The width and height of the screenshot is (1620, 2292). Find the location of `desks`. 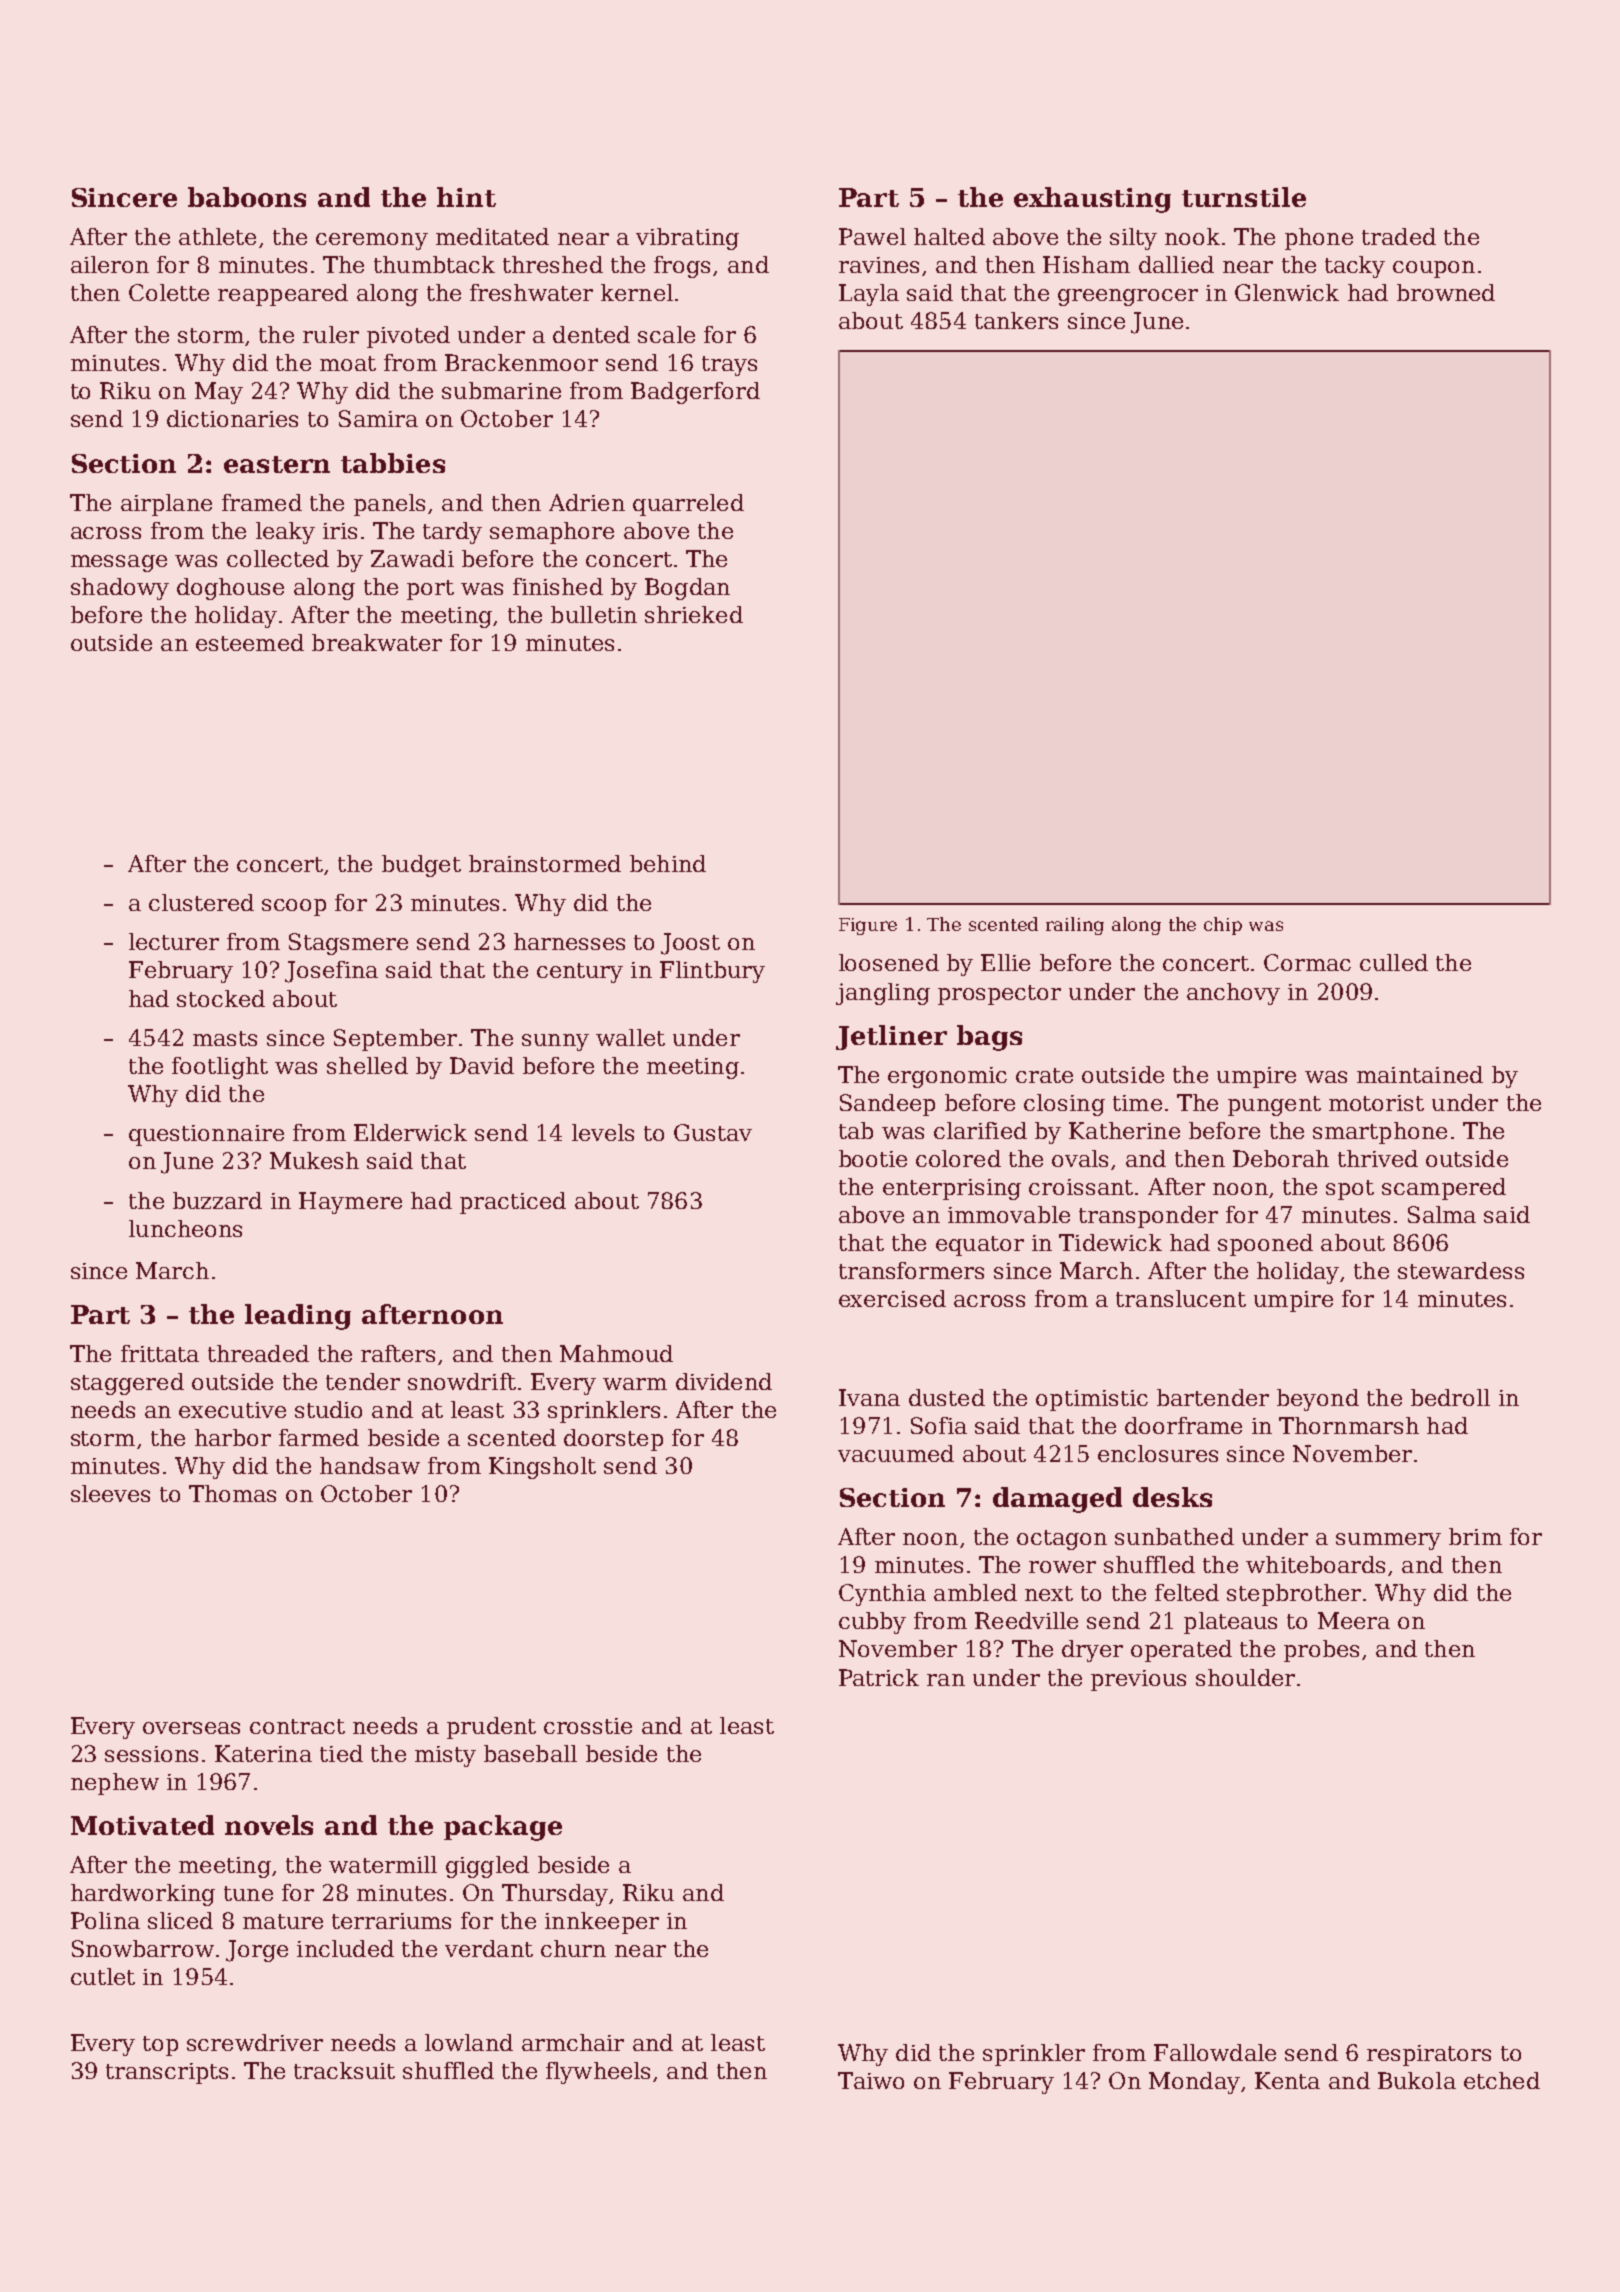

desks is located at coordinates (1172, 1497).
